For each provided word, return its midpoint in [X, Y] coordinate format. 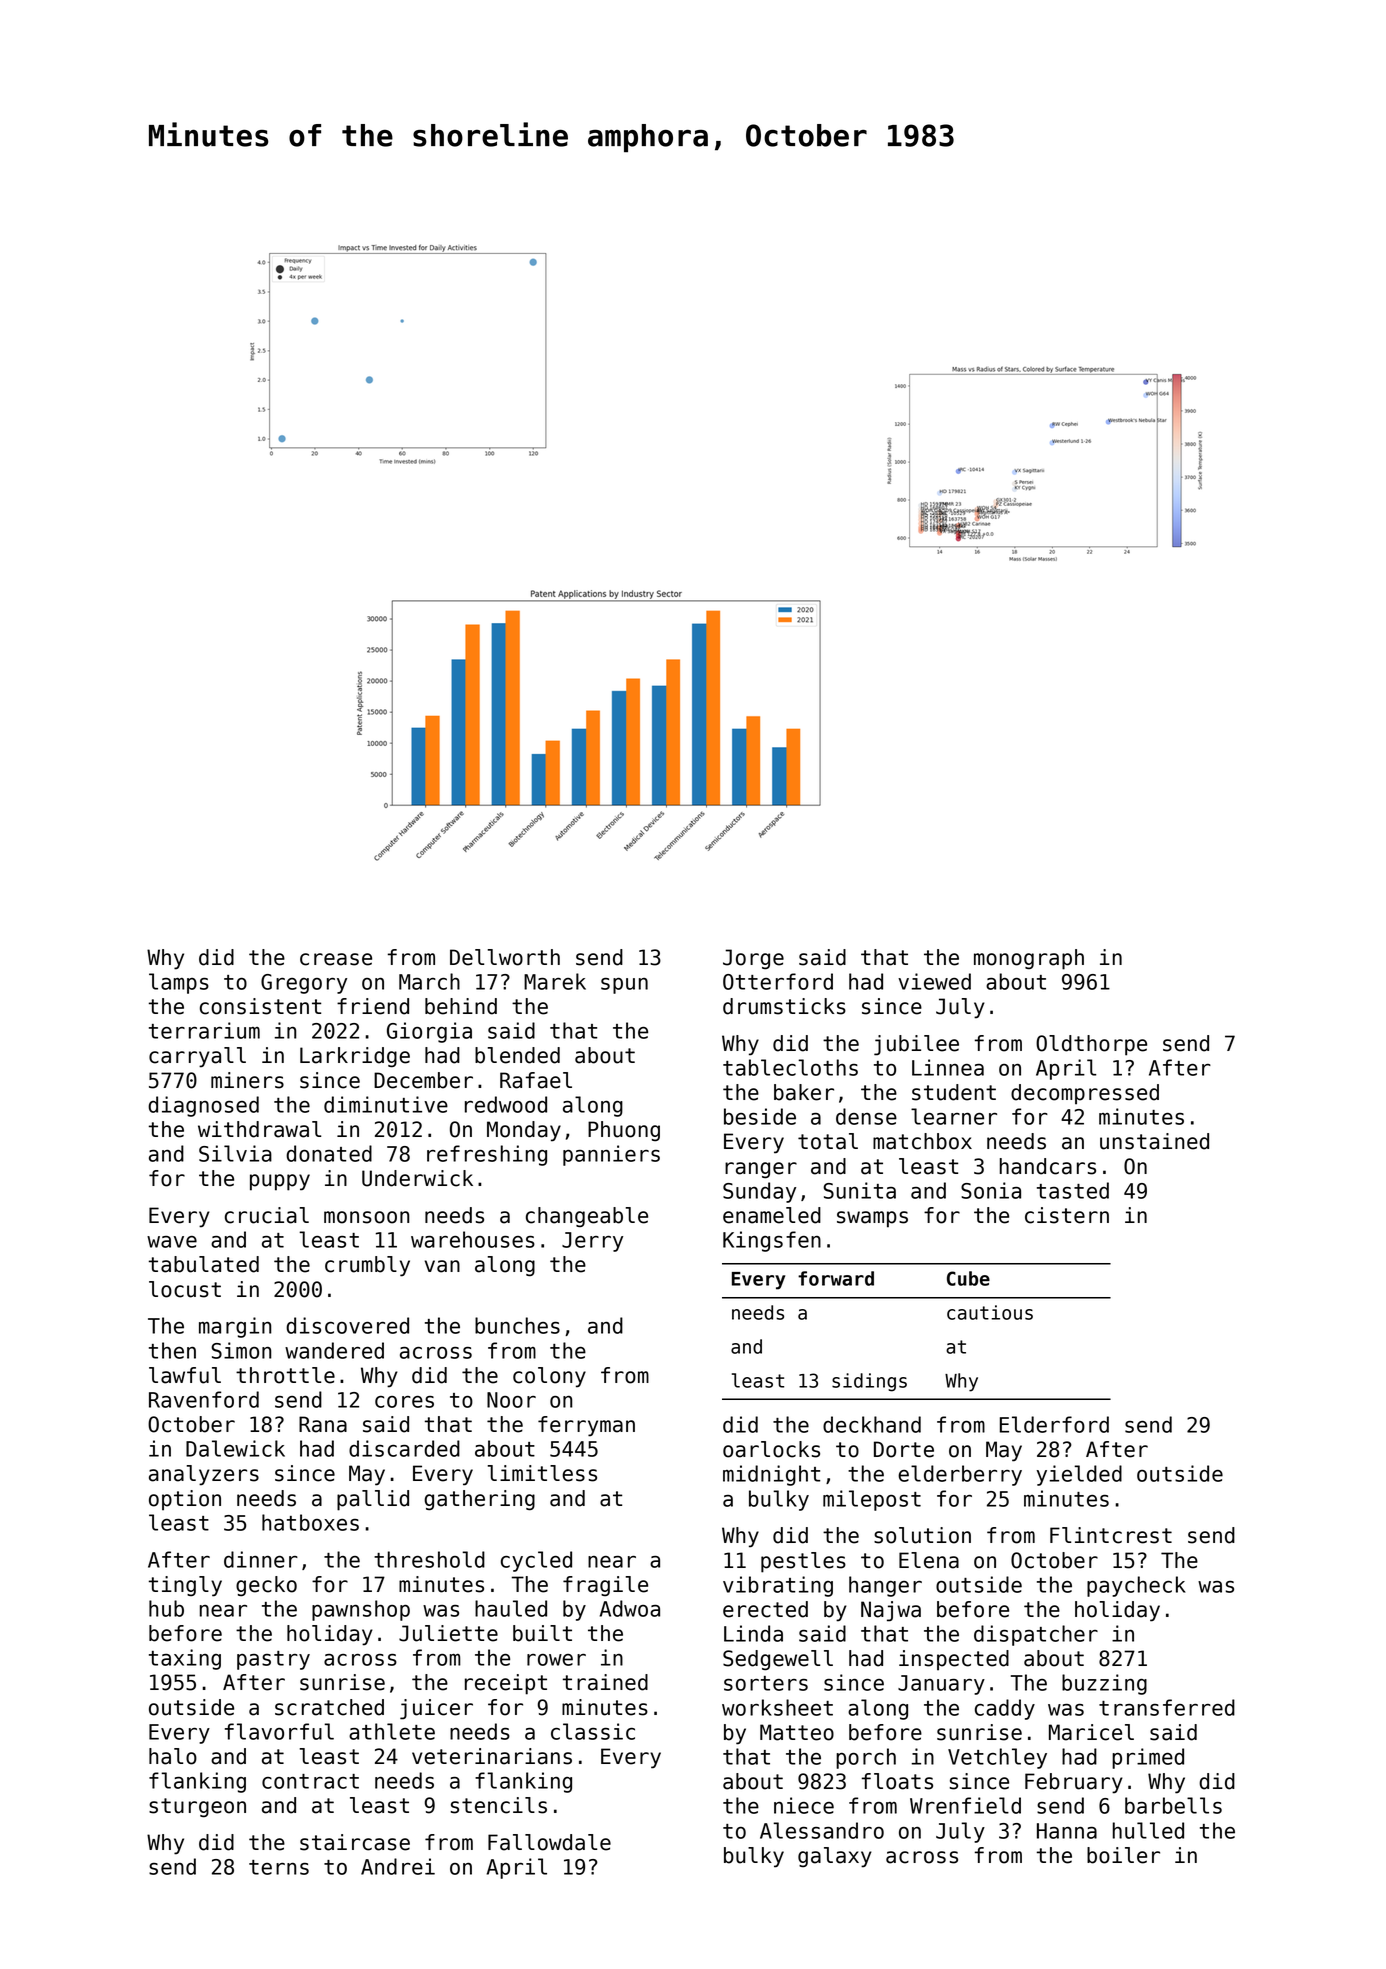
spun [624, 986]
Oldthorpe [1091, 1045]
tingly [185, 1586]
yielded [1079, 1475]
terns [279, 1867]
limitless [542, 1473]
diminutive [386, 1104]
